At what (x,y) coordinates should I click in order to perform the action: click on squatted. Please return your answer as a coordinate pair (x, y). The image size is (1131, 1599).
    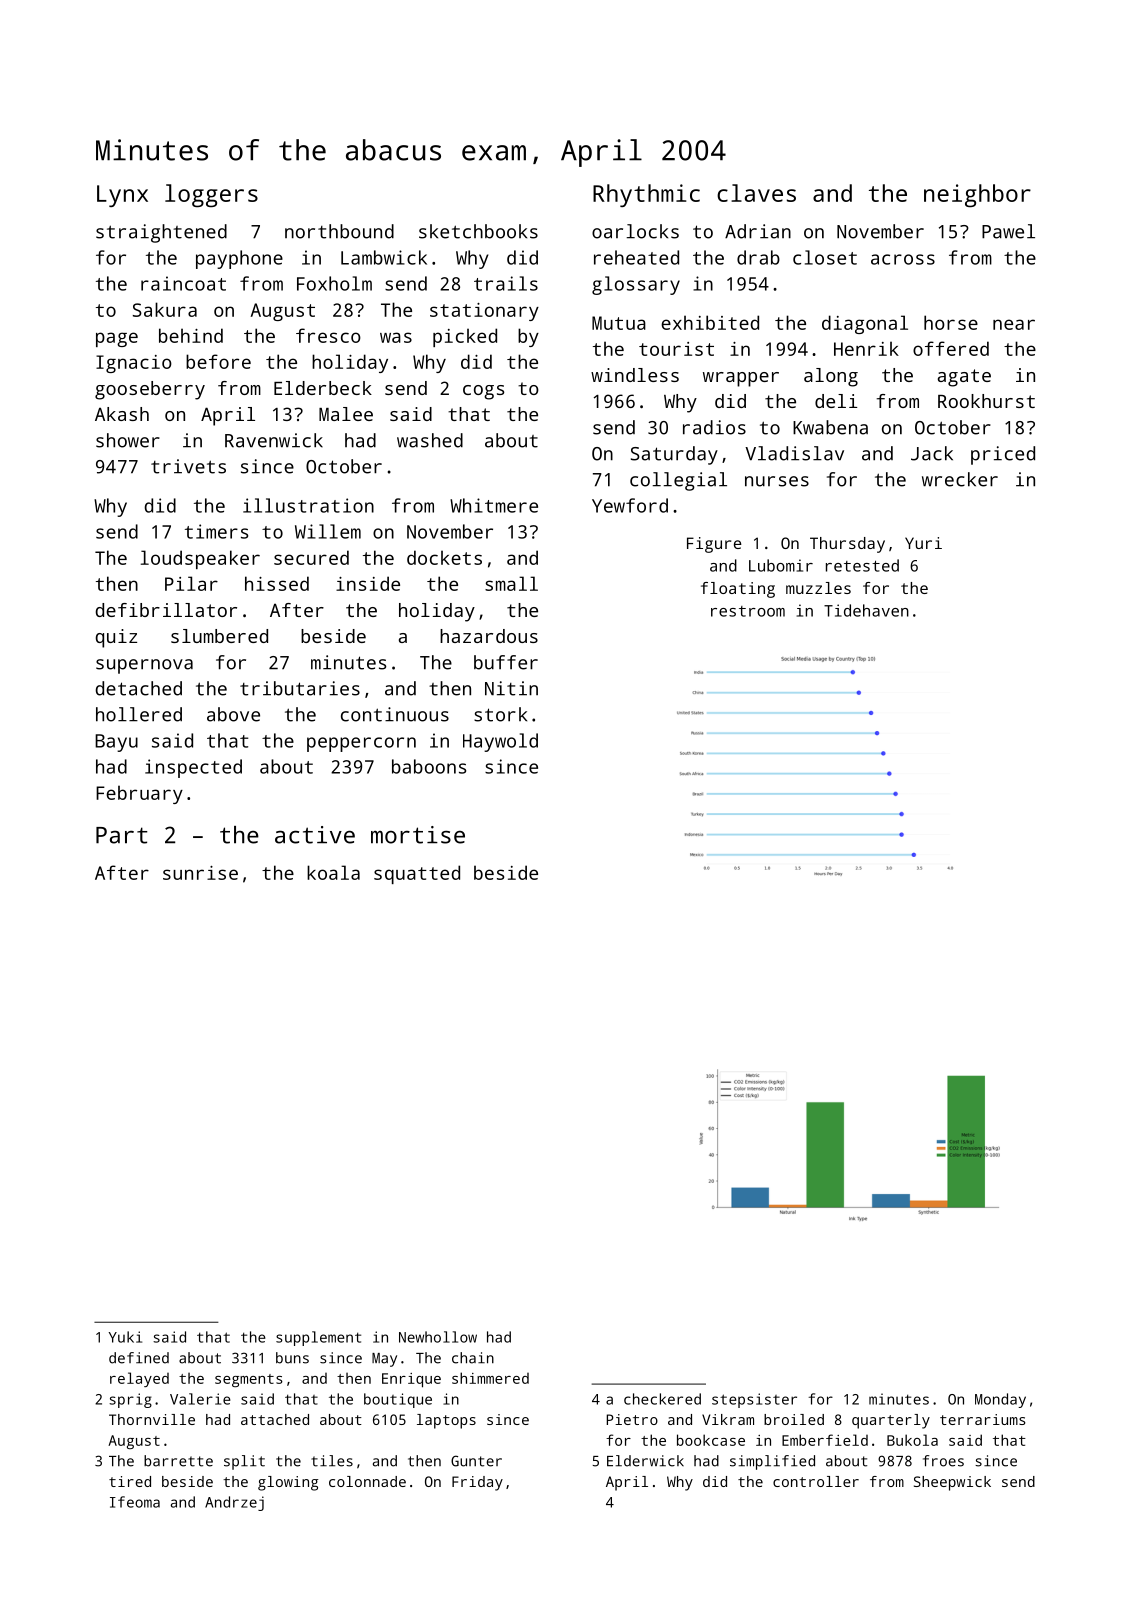
    Looking at the image, I should click on (417, 874).
